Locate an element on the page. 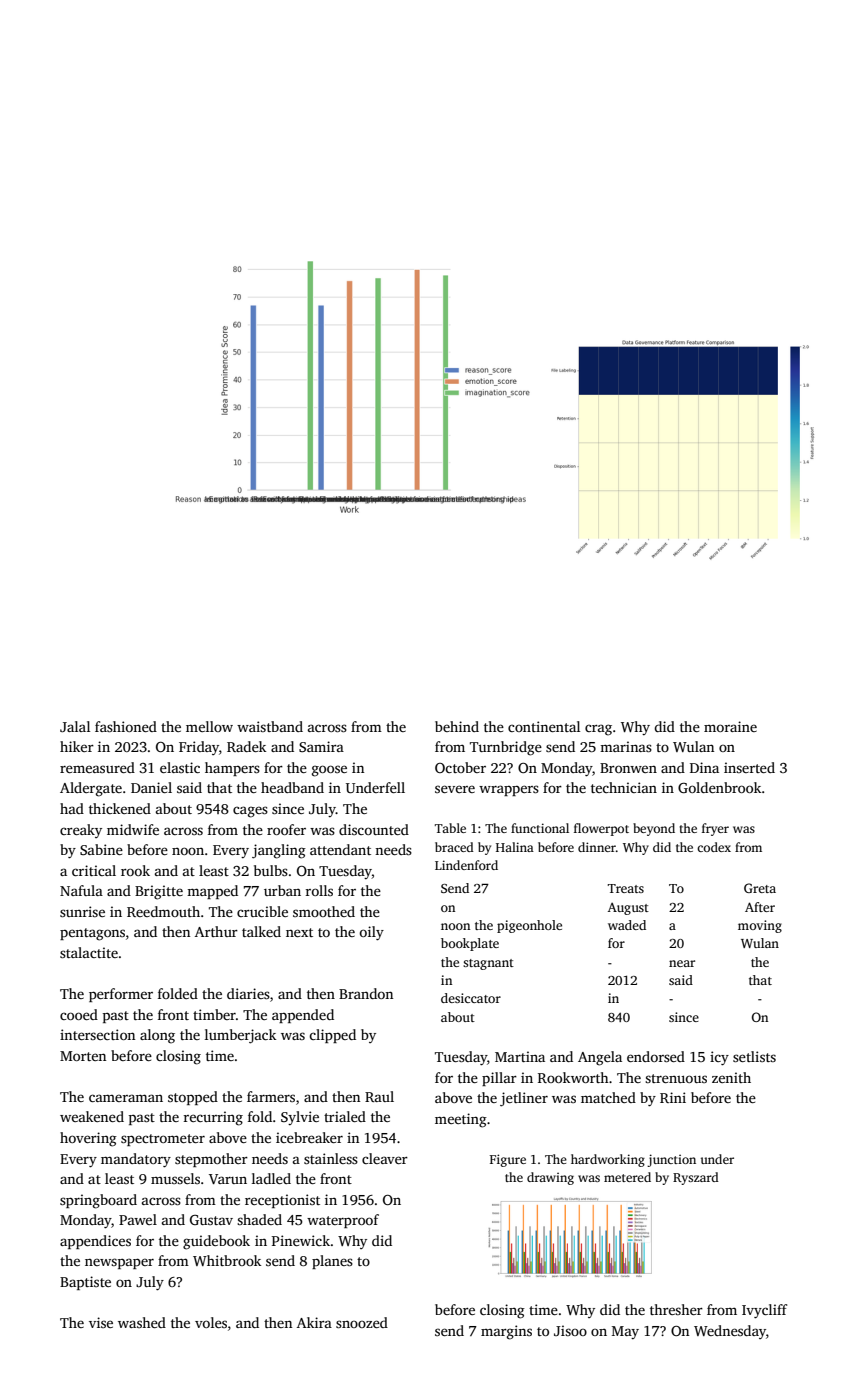 The image size is (849, 1400). washed is located at coordinates (142, 1322).
